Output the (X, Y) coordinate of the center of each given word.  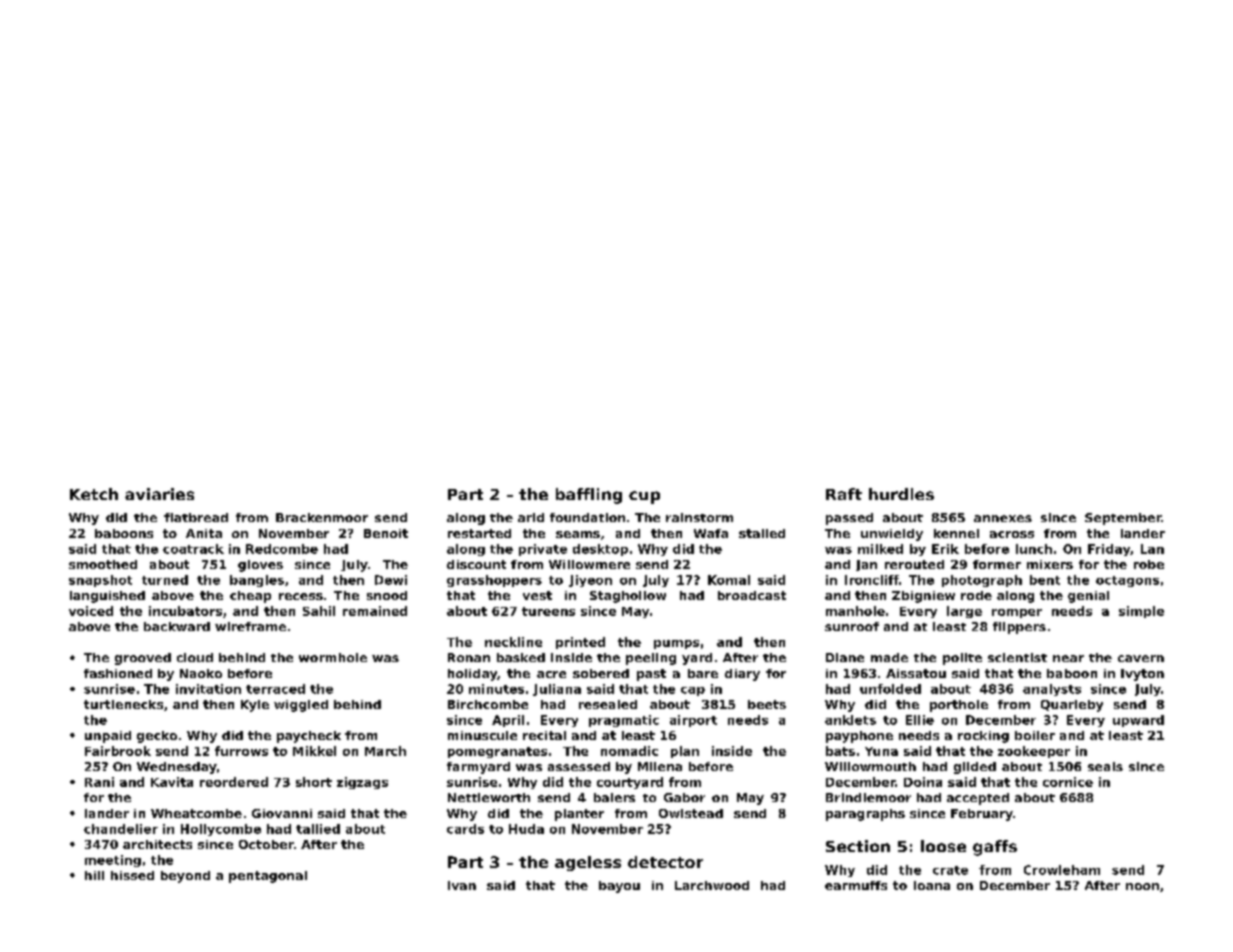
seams (578, 534)
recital (544, 735)
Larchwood (712, 885)
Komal (729, 580)
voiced (91, 611)
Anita (204, 533)
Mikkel (314, 751)
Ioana (932, 885)
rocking (983, 737)
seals (1105, 766)
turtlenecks (123, 704)
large (964, 612)
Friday (1109, 550)
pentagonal (268, 877)
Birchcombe (488, 704)
